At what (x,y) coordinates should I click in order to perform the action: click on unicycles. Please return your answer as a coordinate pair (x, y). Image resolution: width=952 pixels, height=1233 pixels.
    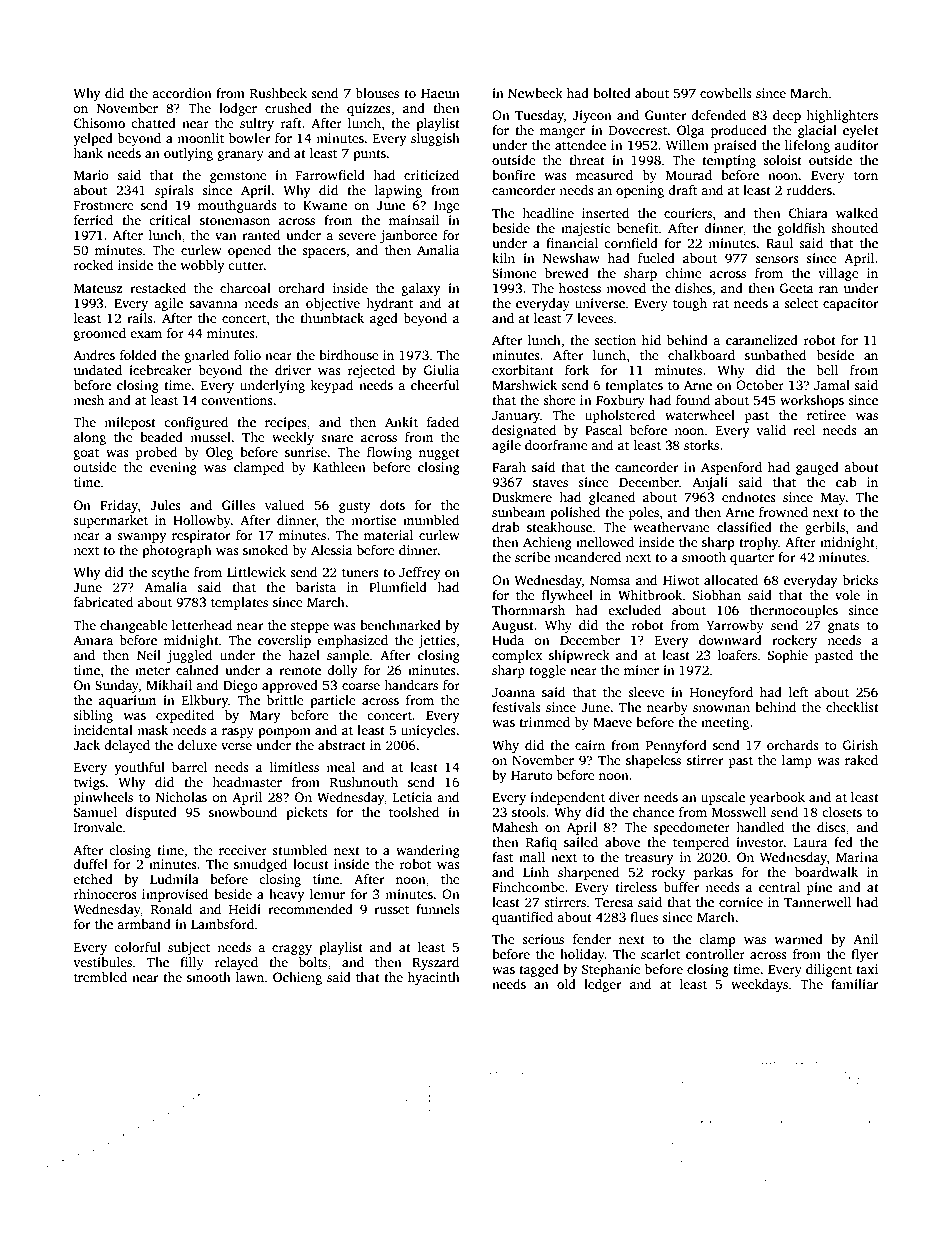
    Looking at the image, I should click on (428, 731).
